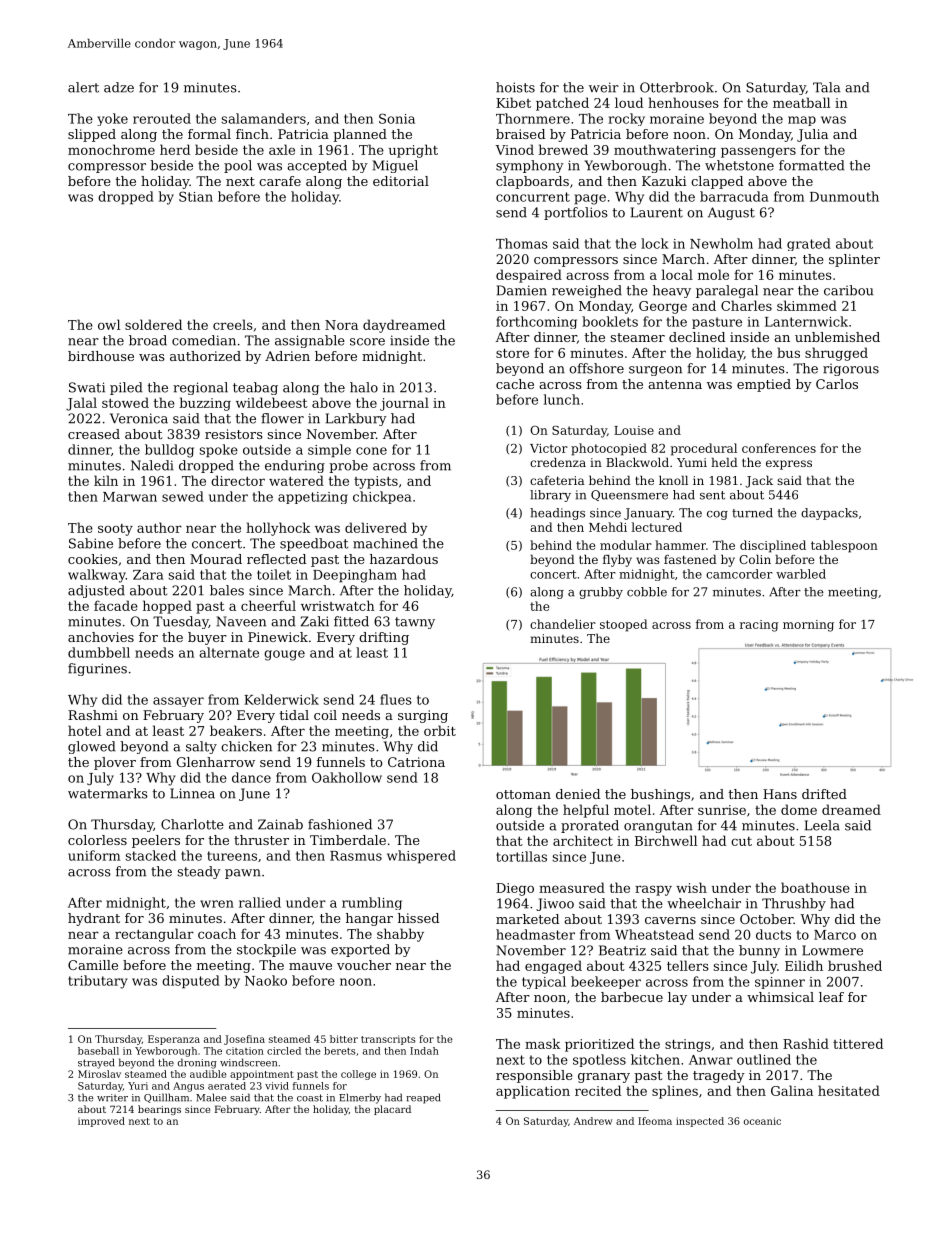 This page has height=1233, width=952. Describe the element at coordinates (416, 762) in the page. I see `Catriona` at that location.
